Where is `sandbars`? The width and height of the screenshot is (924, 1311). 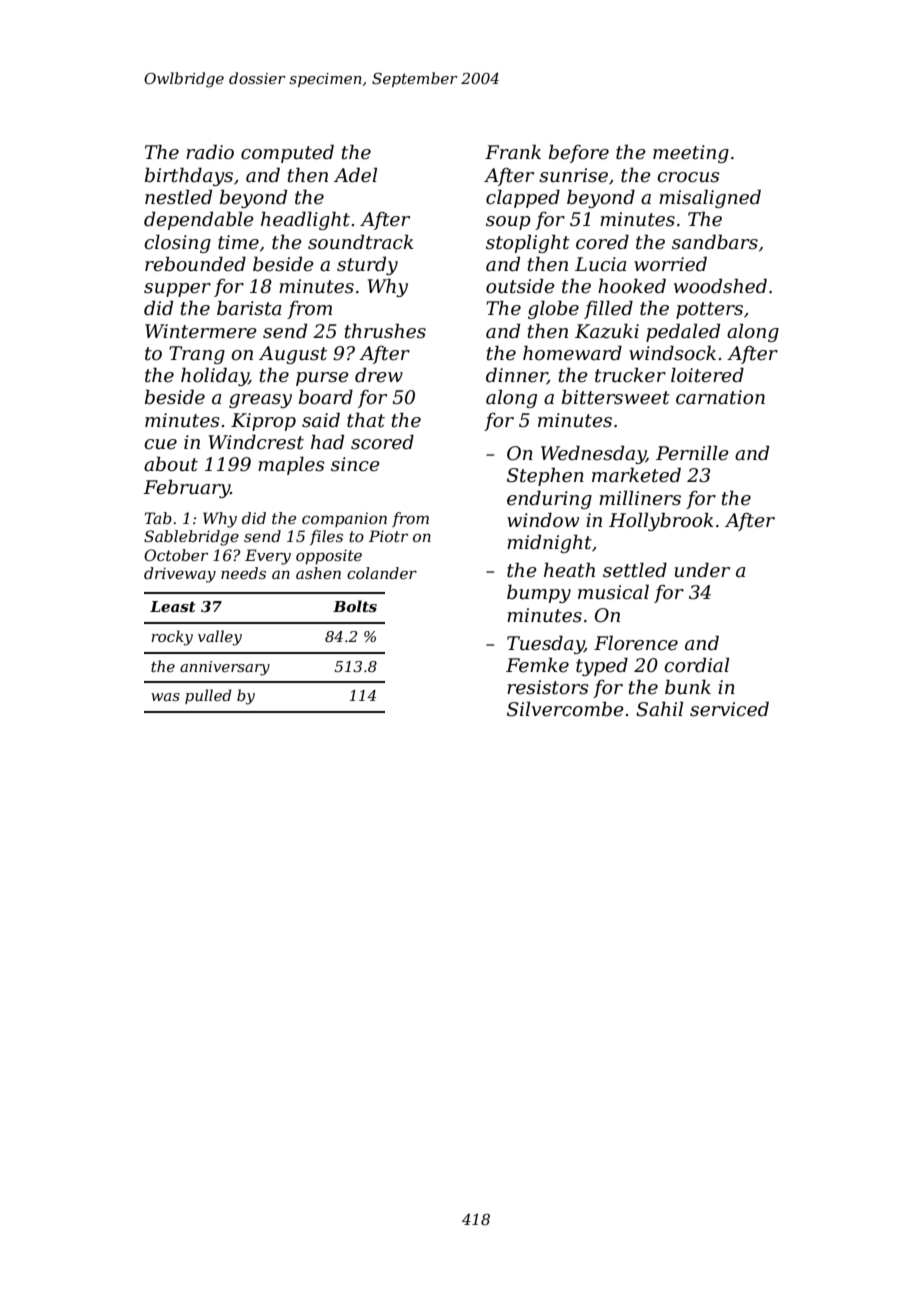 sandbars is located at coordinates (715, 242).
